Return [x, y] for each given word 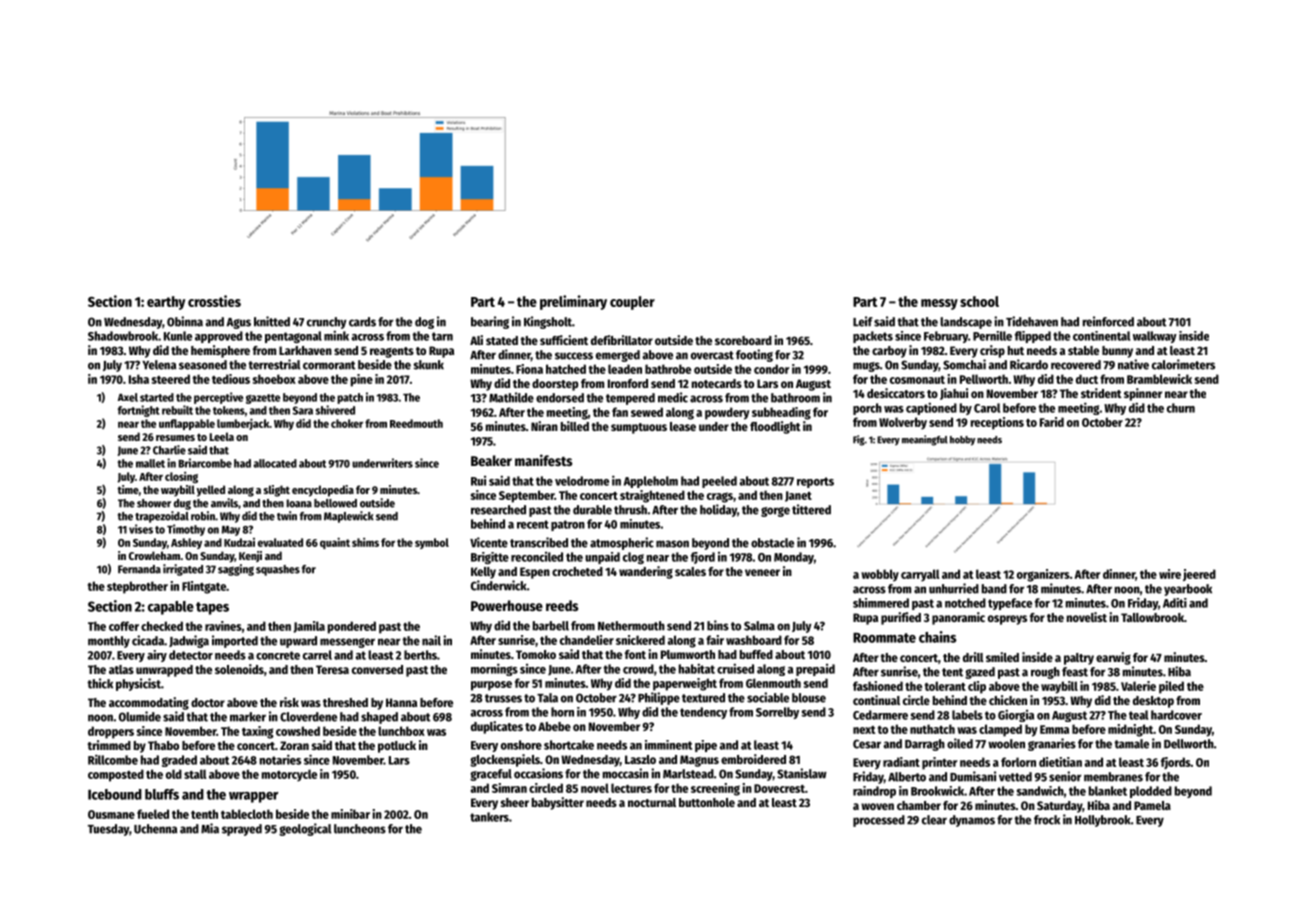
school [979, 301]
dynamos [972, 821]
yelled [211, 491]
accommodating [149, 703]
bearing [490, 322]
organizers [1043, 575]
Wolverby [903, 423]
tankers [489, 817]
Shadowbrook [123, 336]
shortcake [569, 745]
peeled [719, 482]
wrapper [253, 797]
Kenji [250, 556]
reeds [562, 605]
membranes [1113, 777]
